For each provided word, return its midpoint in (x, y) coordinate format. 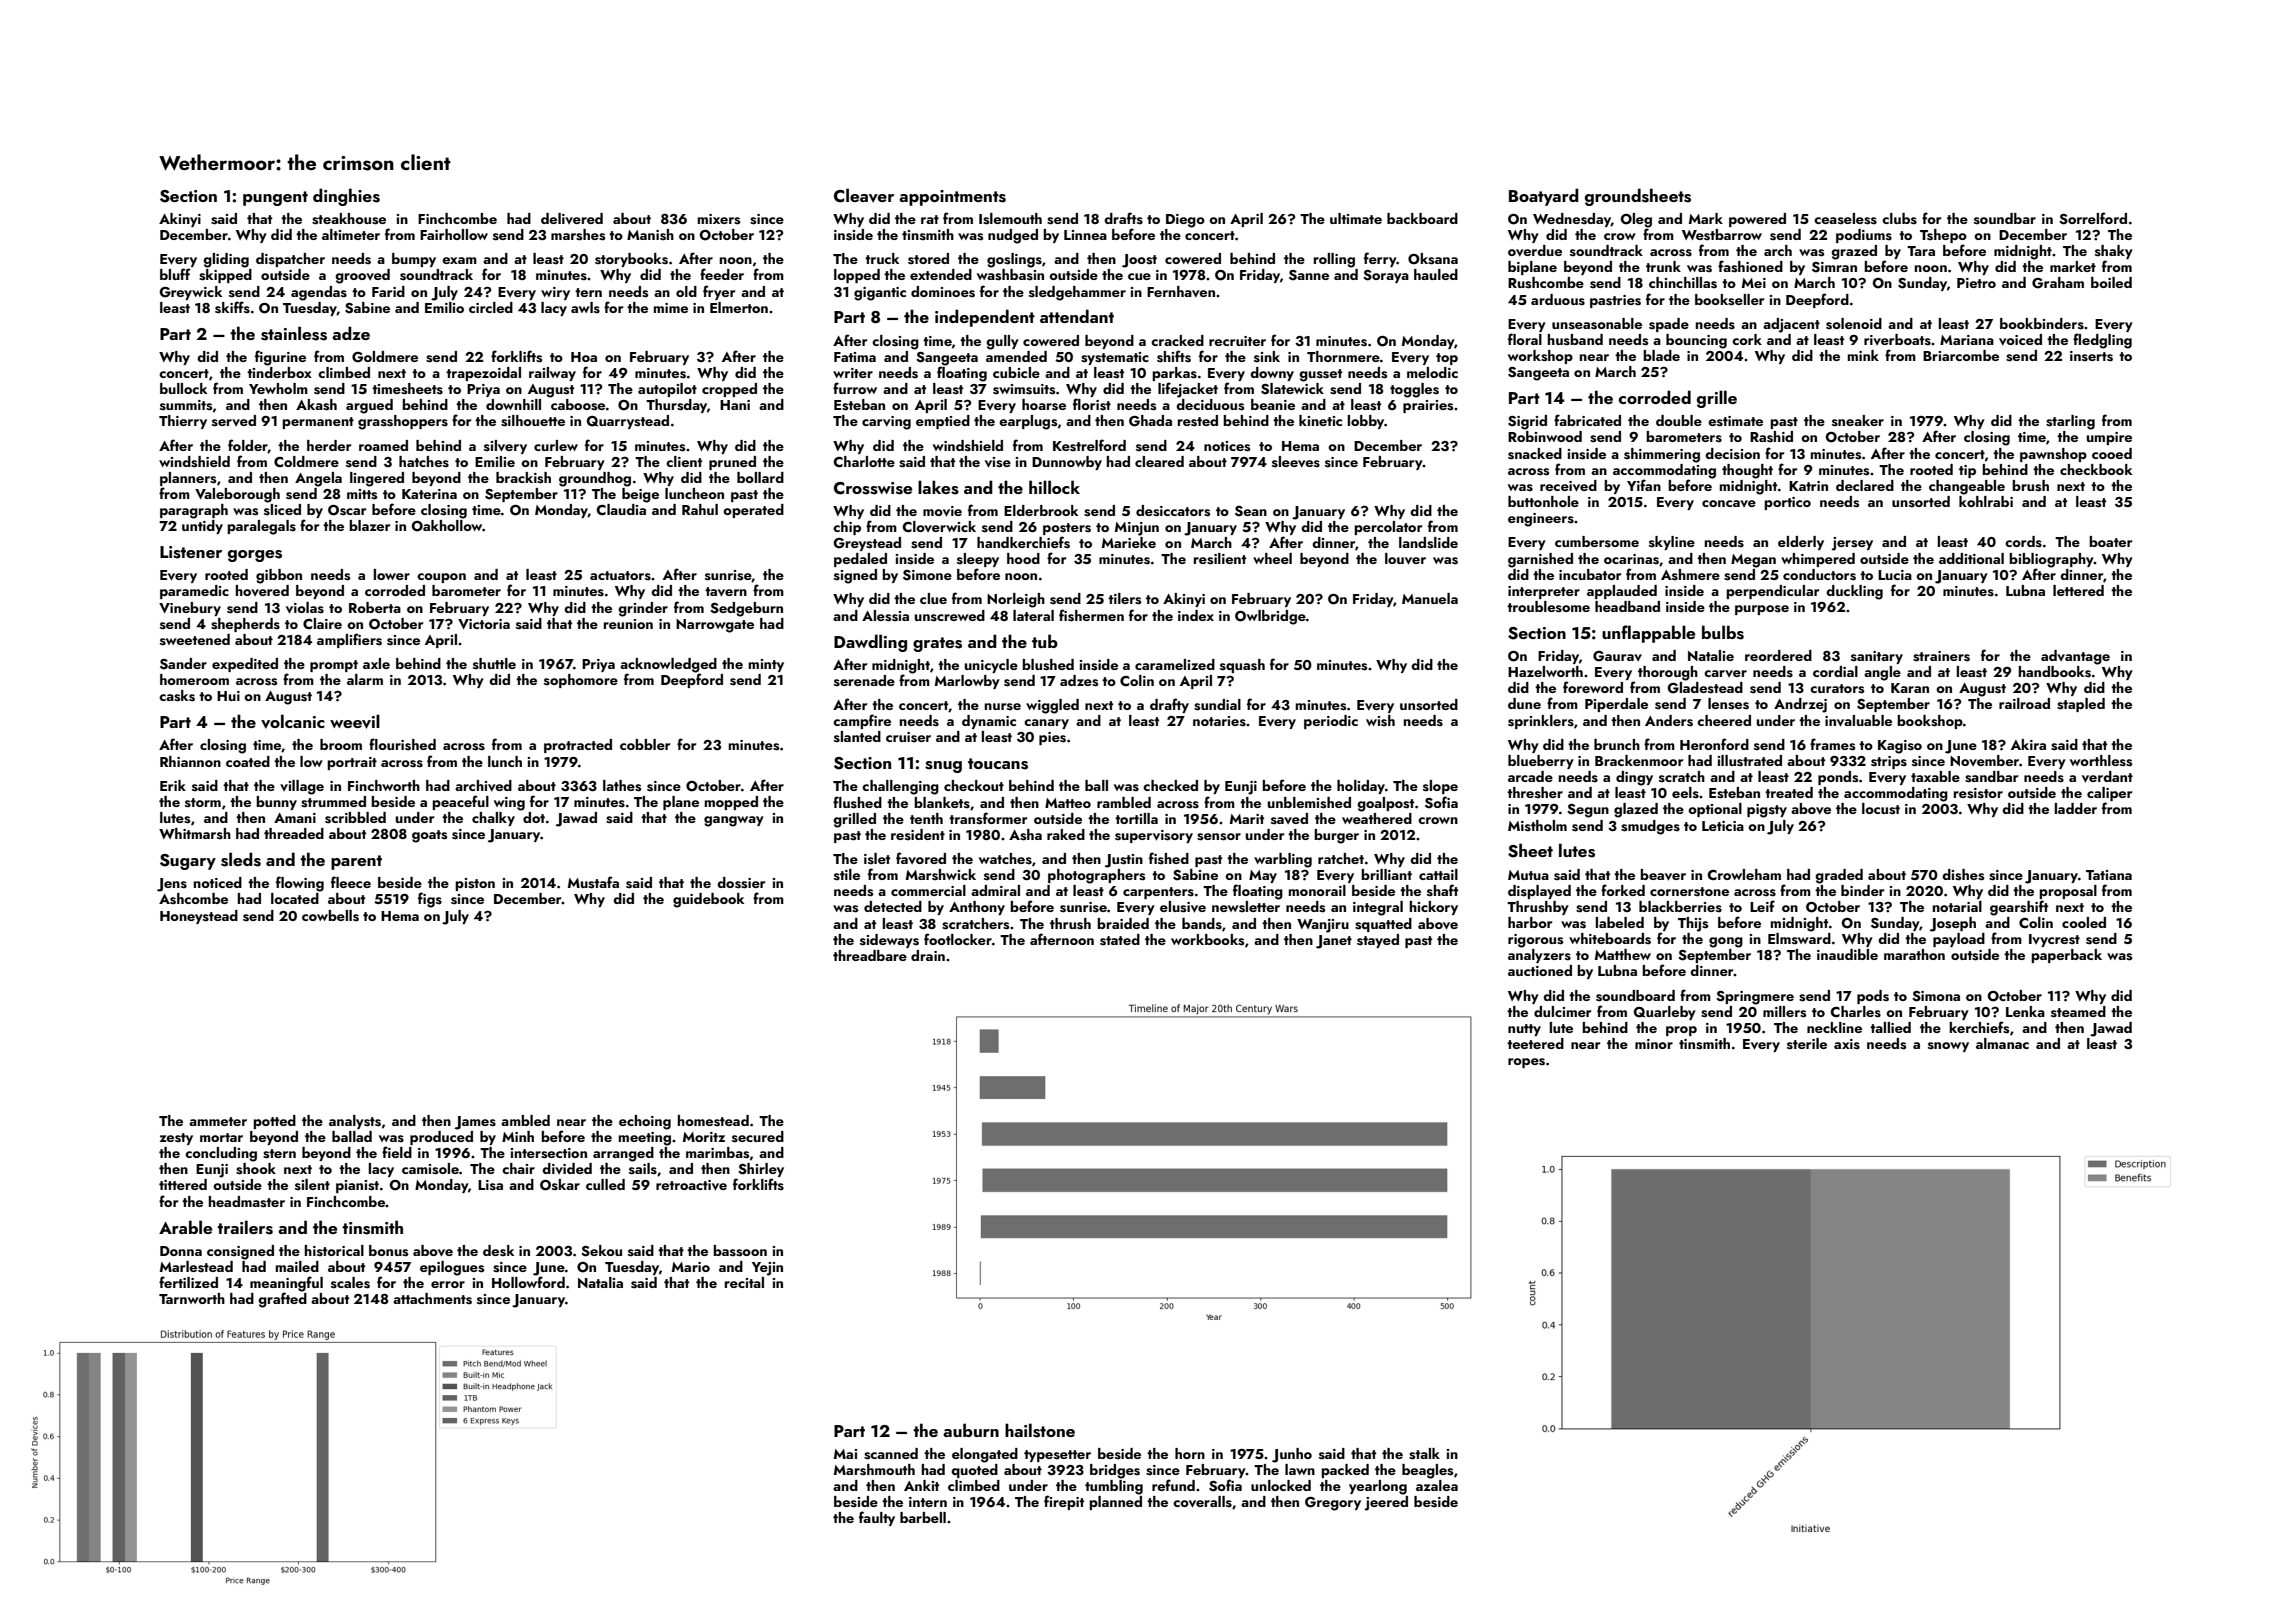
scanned (891, 1454)
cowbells (330, 916)
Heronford (1714, 744)
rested (1198, 421)
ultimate (1356, 218)
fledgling (2102, 341)
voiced (2020, 339)
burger (1336, 836)
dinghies (346, 197)
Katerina (429, 494)
